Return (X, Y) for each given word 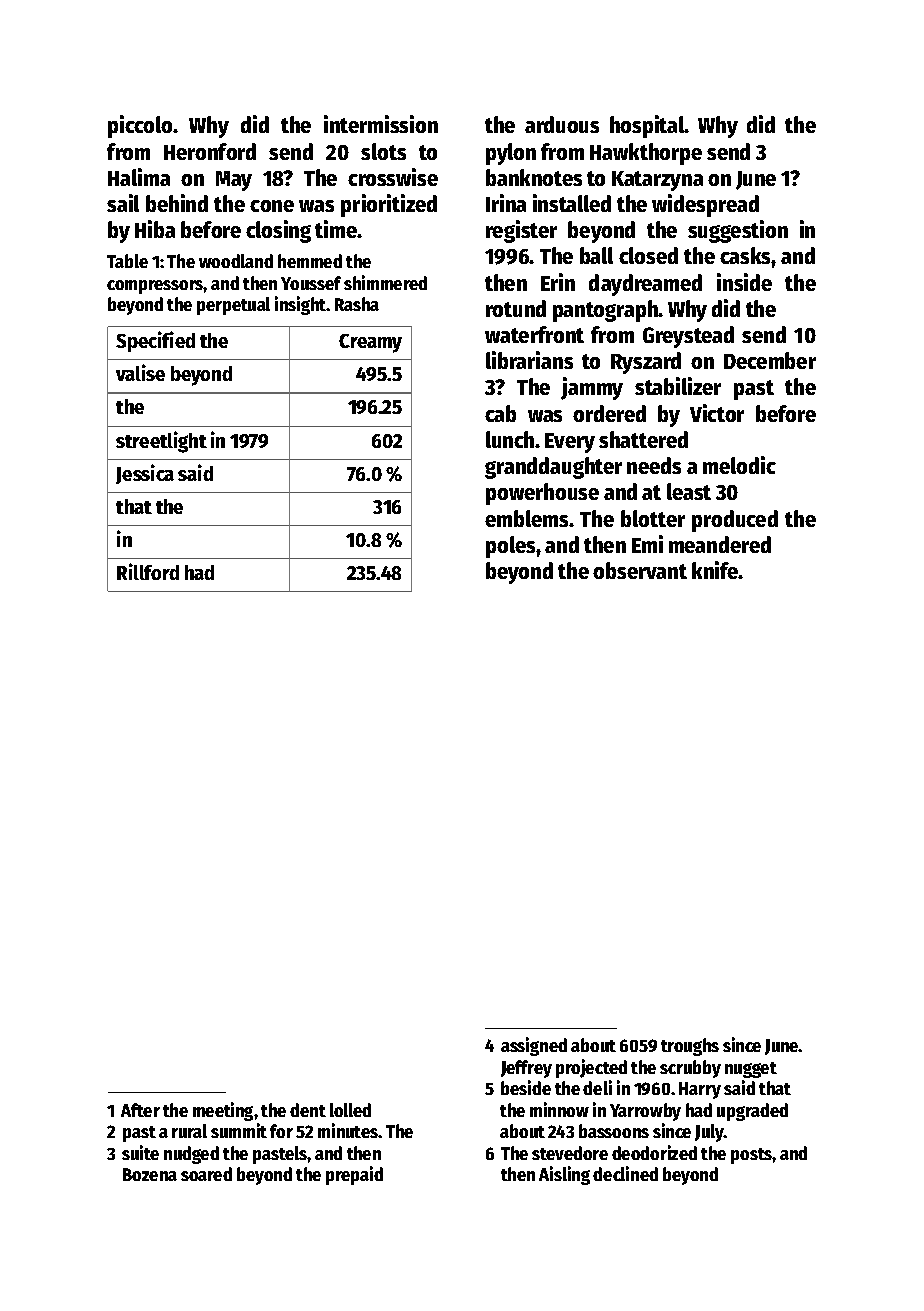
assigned (534, 1046)
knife (715, 570)
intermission (381, 124)
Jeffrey (526, 1069)
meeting (223, 1111)
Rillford (148, 571)
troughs (690, 1047)
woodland (236, 261)
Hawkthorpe (646, 154)
